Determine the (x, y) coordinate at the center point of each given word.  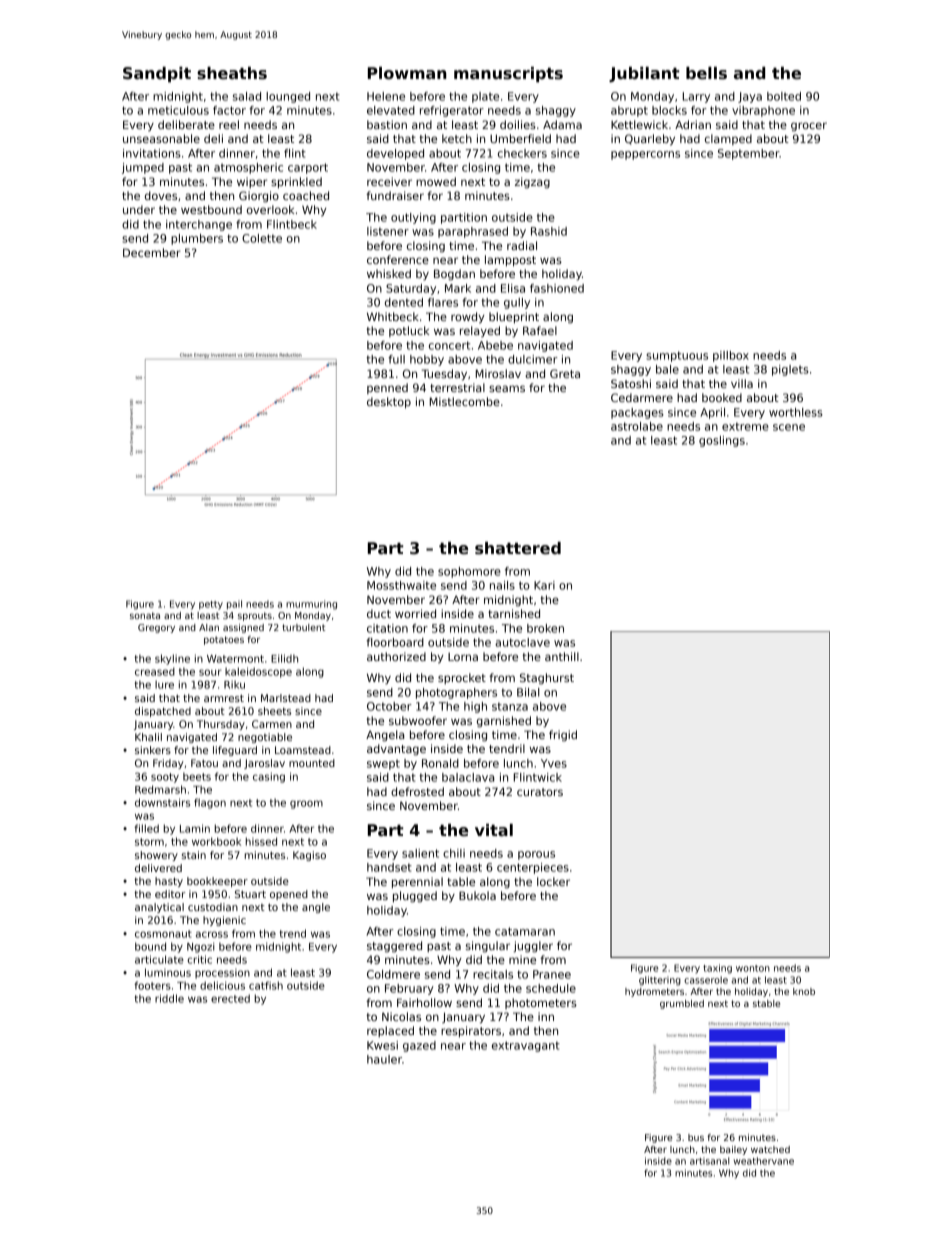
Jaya (750, 97)
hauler (384, 1059)
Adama (562, 124)
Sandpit (157, 75)
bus (696, 1137)
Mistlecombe (465, 401)
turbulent (303, 627)
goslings (722, 441)
